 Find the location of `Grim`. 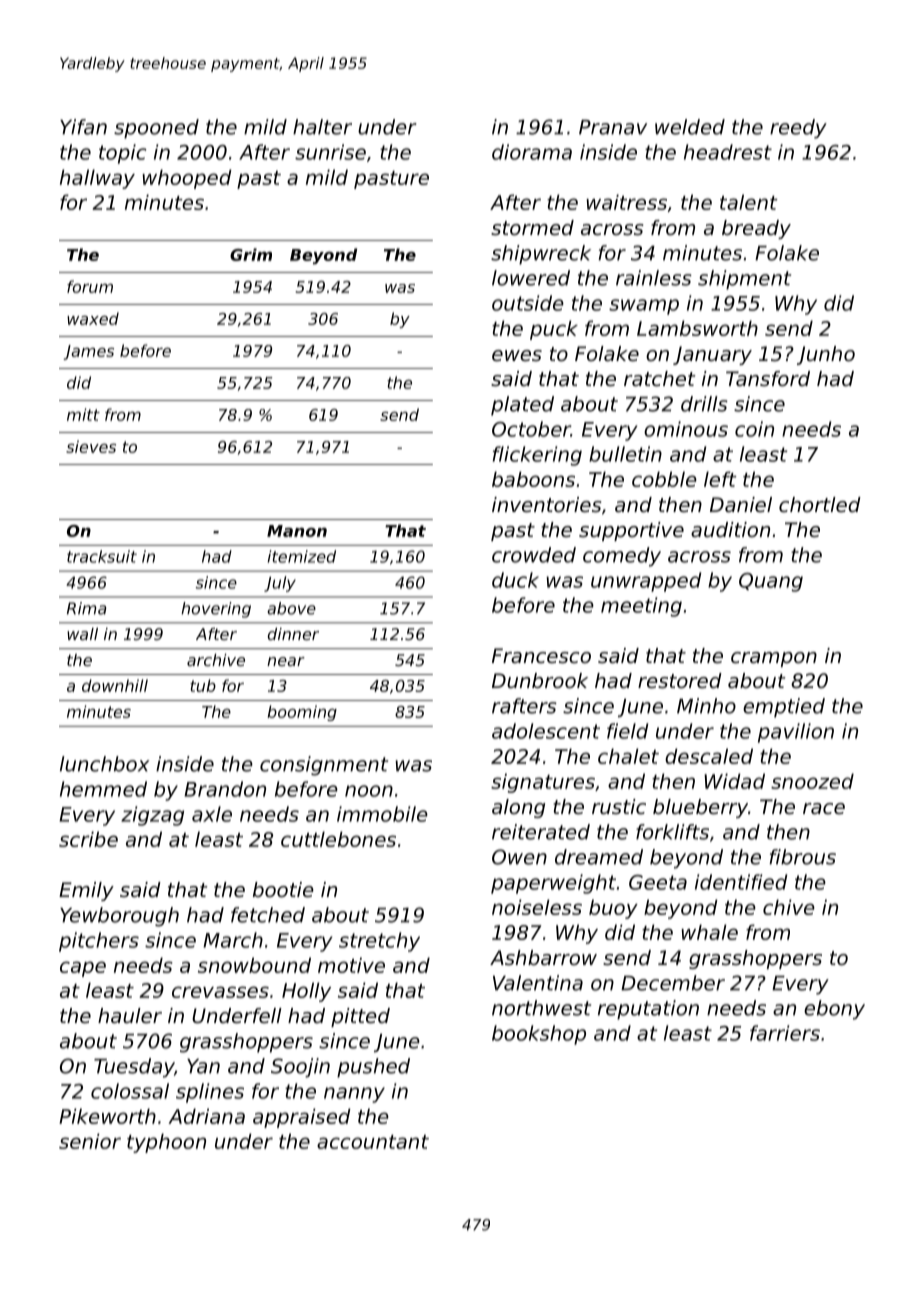

Grim is located at coordinates (251, 254).
